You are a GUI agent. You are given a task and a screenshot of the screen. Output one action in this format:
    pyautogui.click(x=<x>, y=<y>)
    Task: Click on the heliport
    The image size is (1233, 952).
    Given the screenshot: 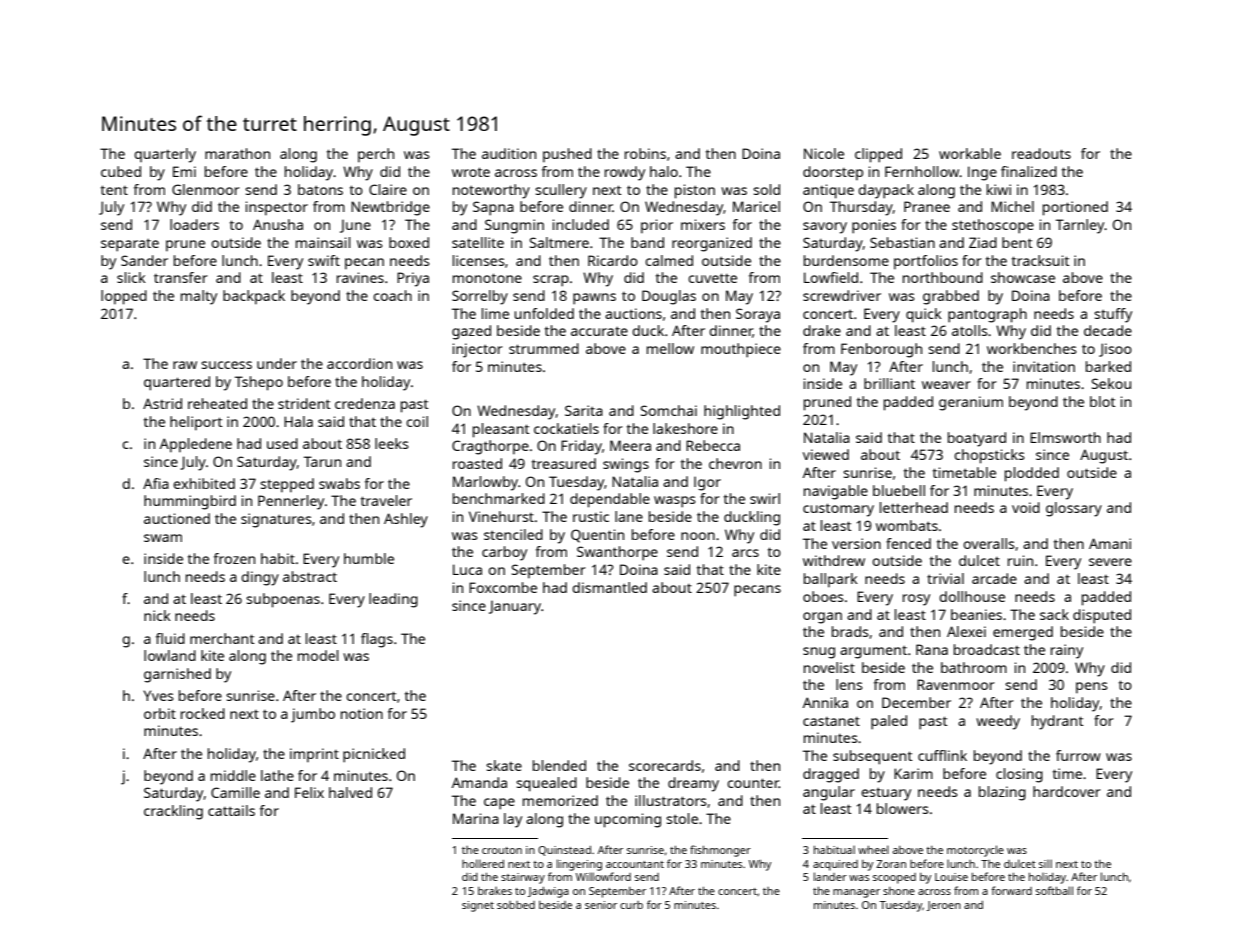 What is the action you would take?
    pyautogui.click(x=196, y=423)
